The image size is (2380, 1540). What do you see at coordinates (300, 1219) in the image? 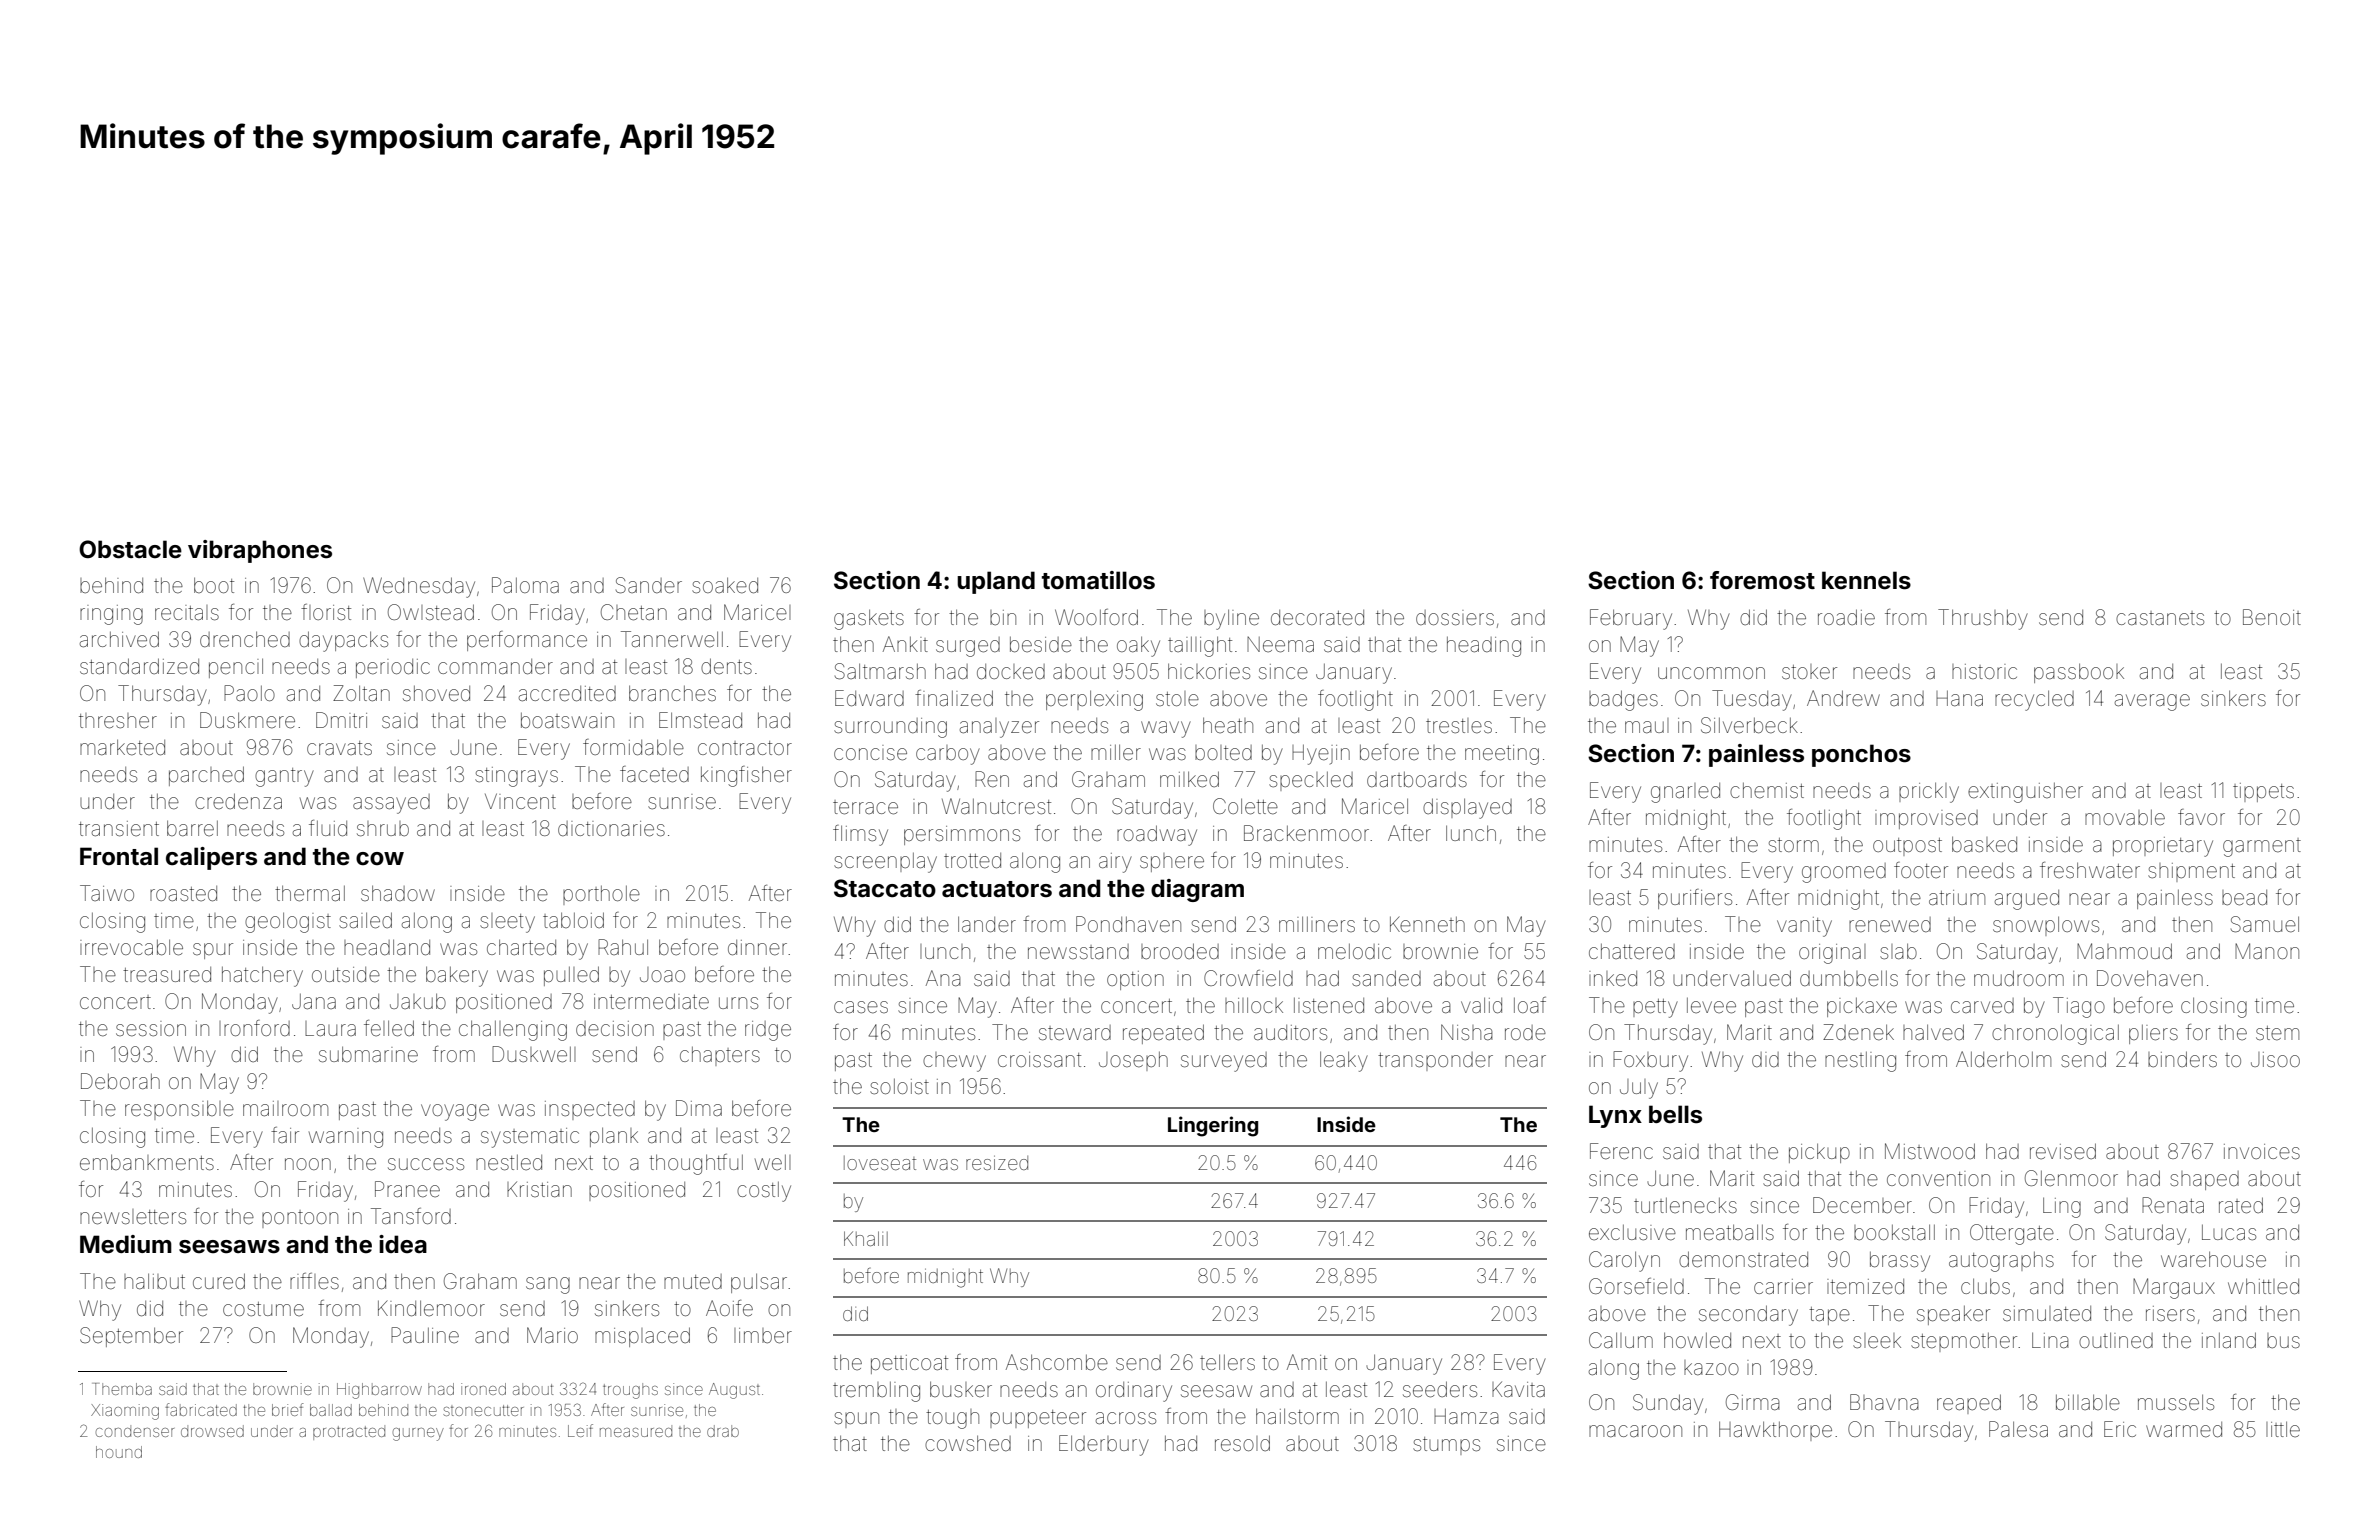
I see `pontoon` at bounding box center [300, 1219].
